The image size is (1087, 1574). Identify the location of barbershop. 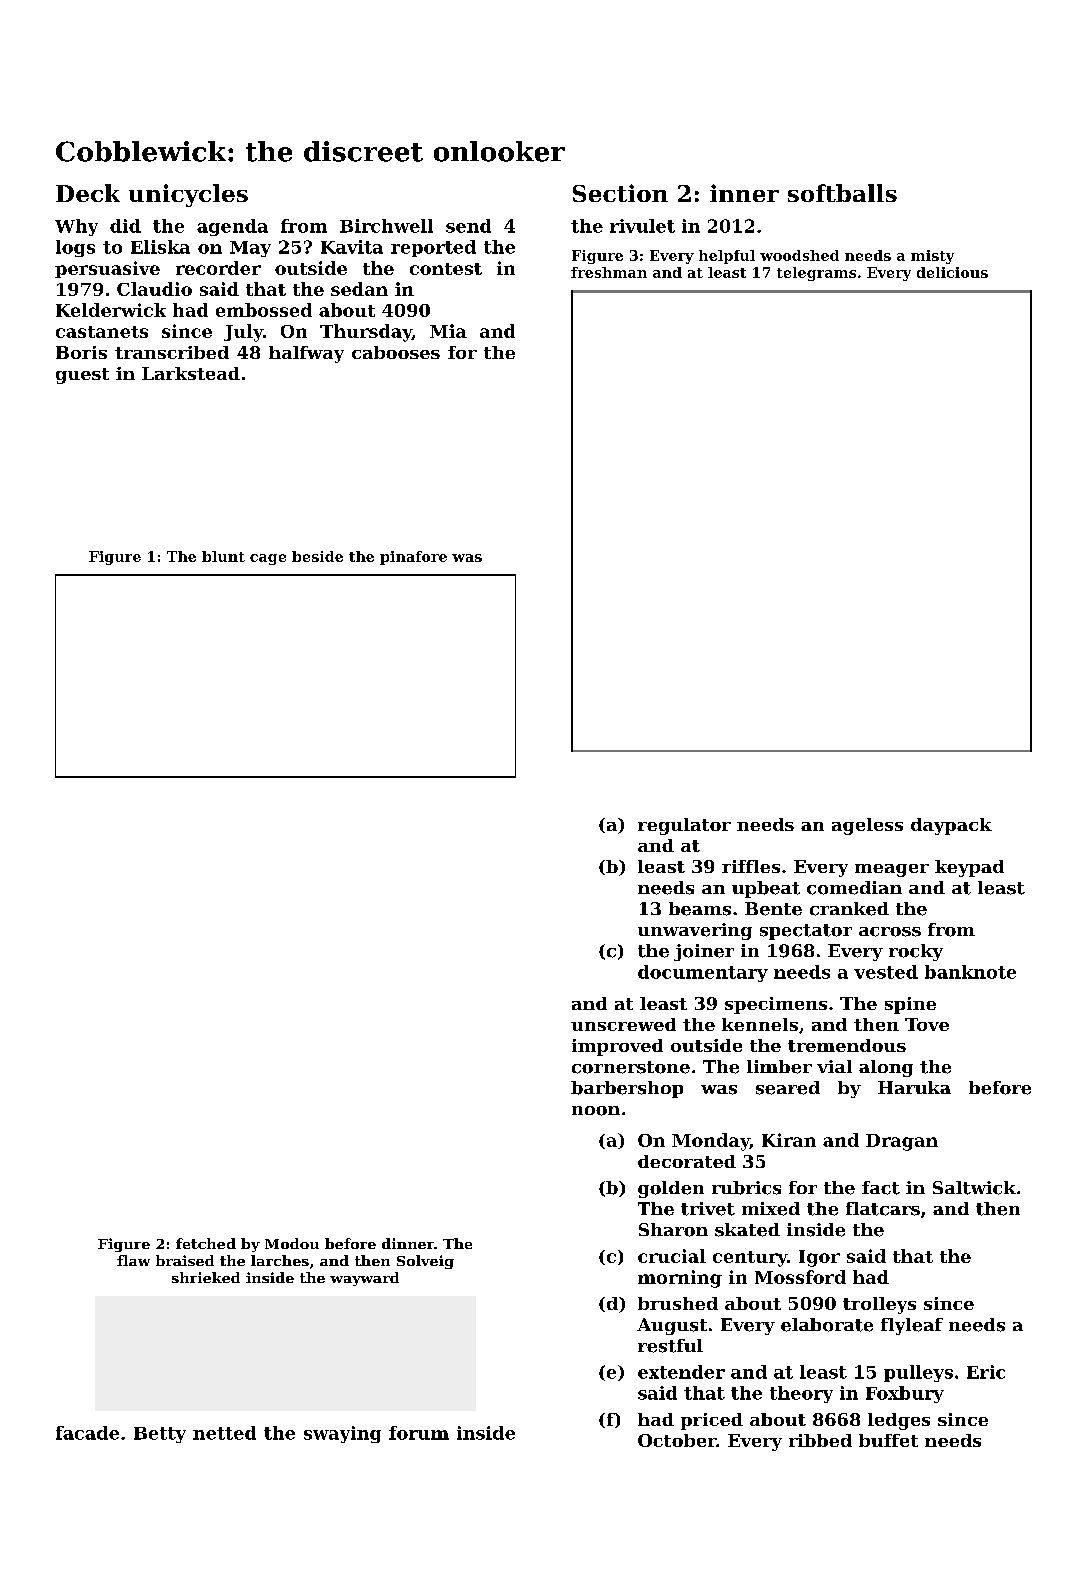
(627, 1089).
